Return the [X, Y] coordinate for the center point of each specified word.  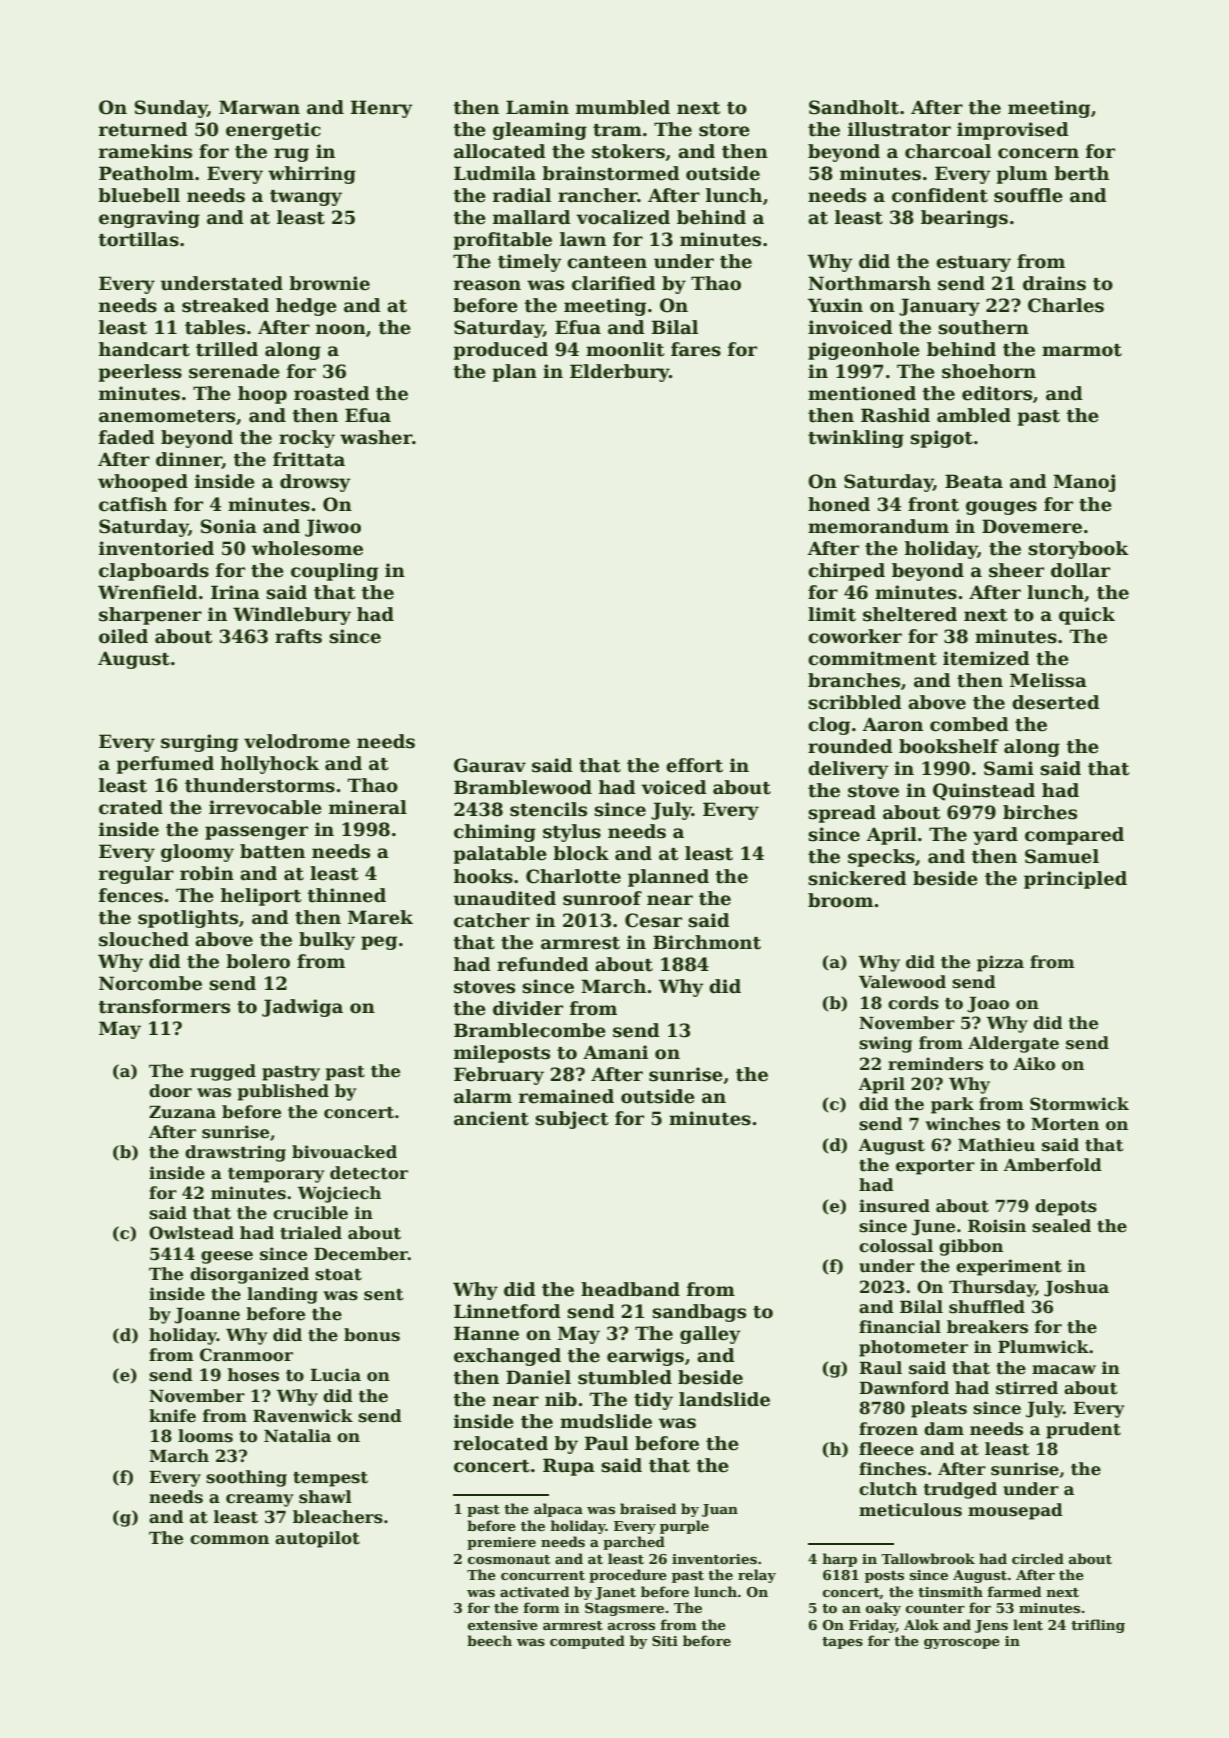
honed [839, 504]
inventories [714, 1559]
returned [143, 129]
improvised [1013, 131]
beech [489, 1640]
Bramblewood [523, 787]
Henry [381, 109]
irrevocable [265, 807]
